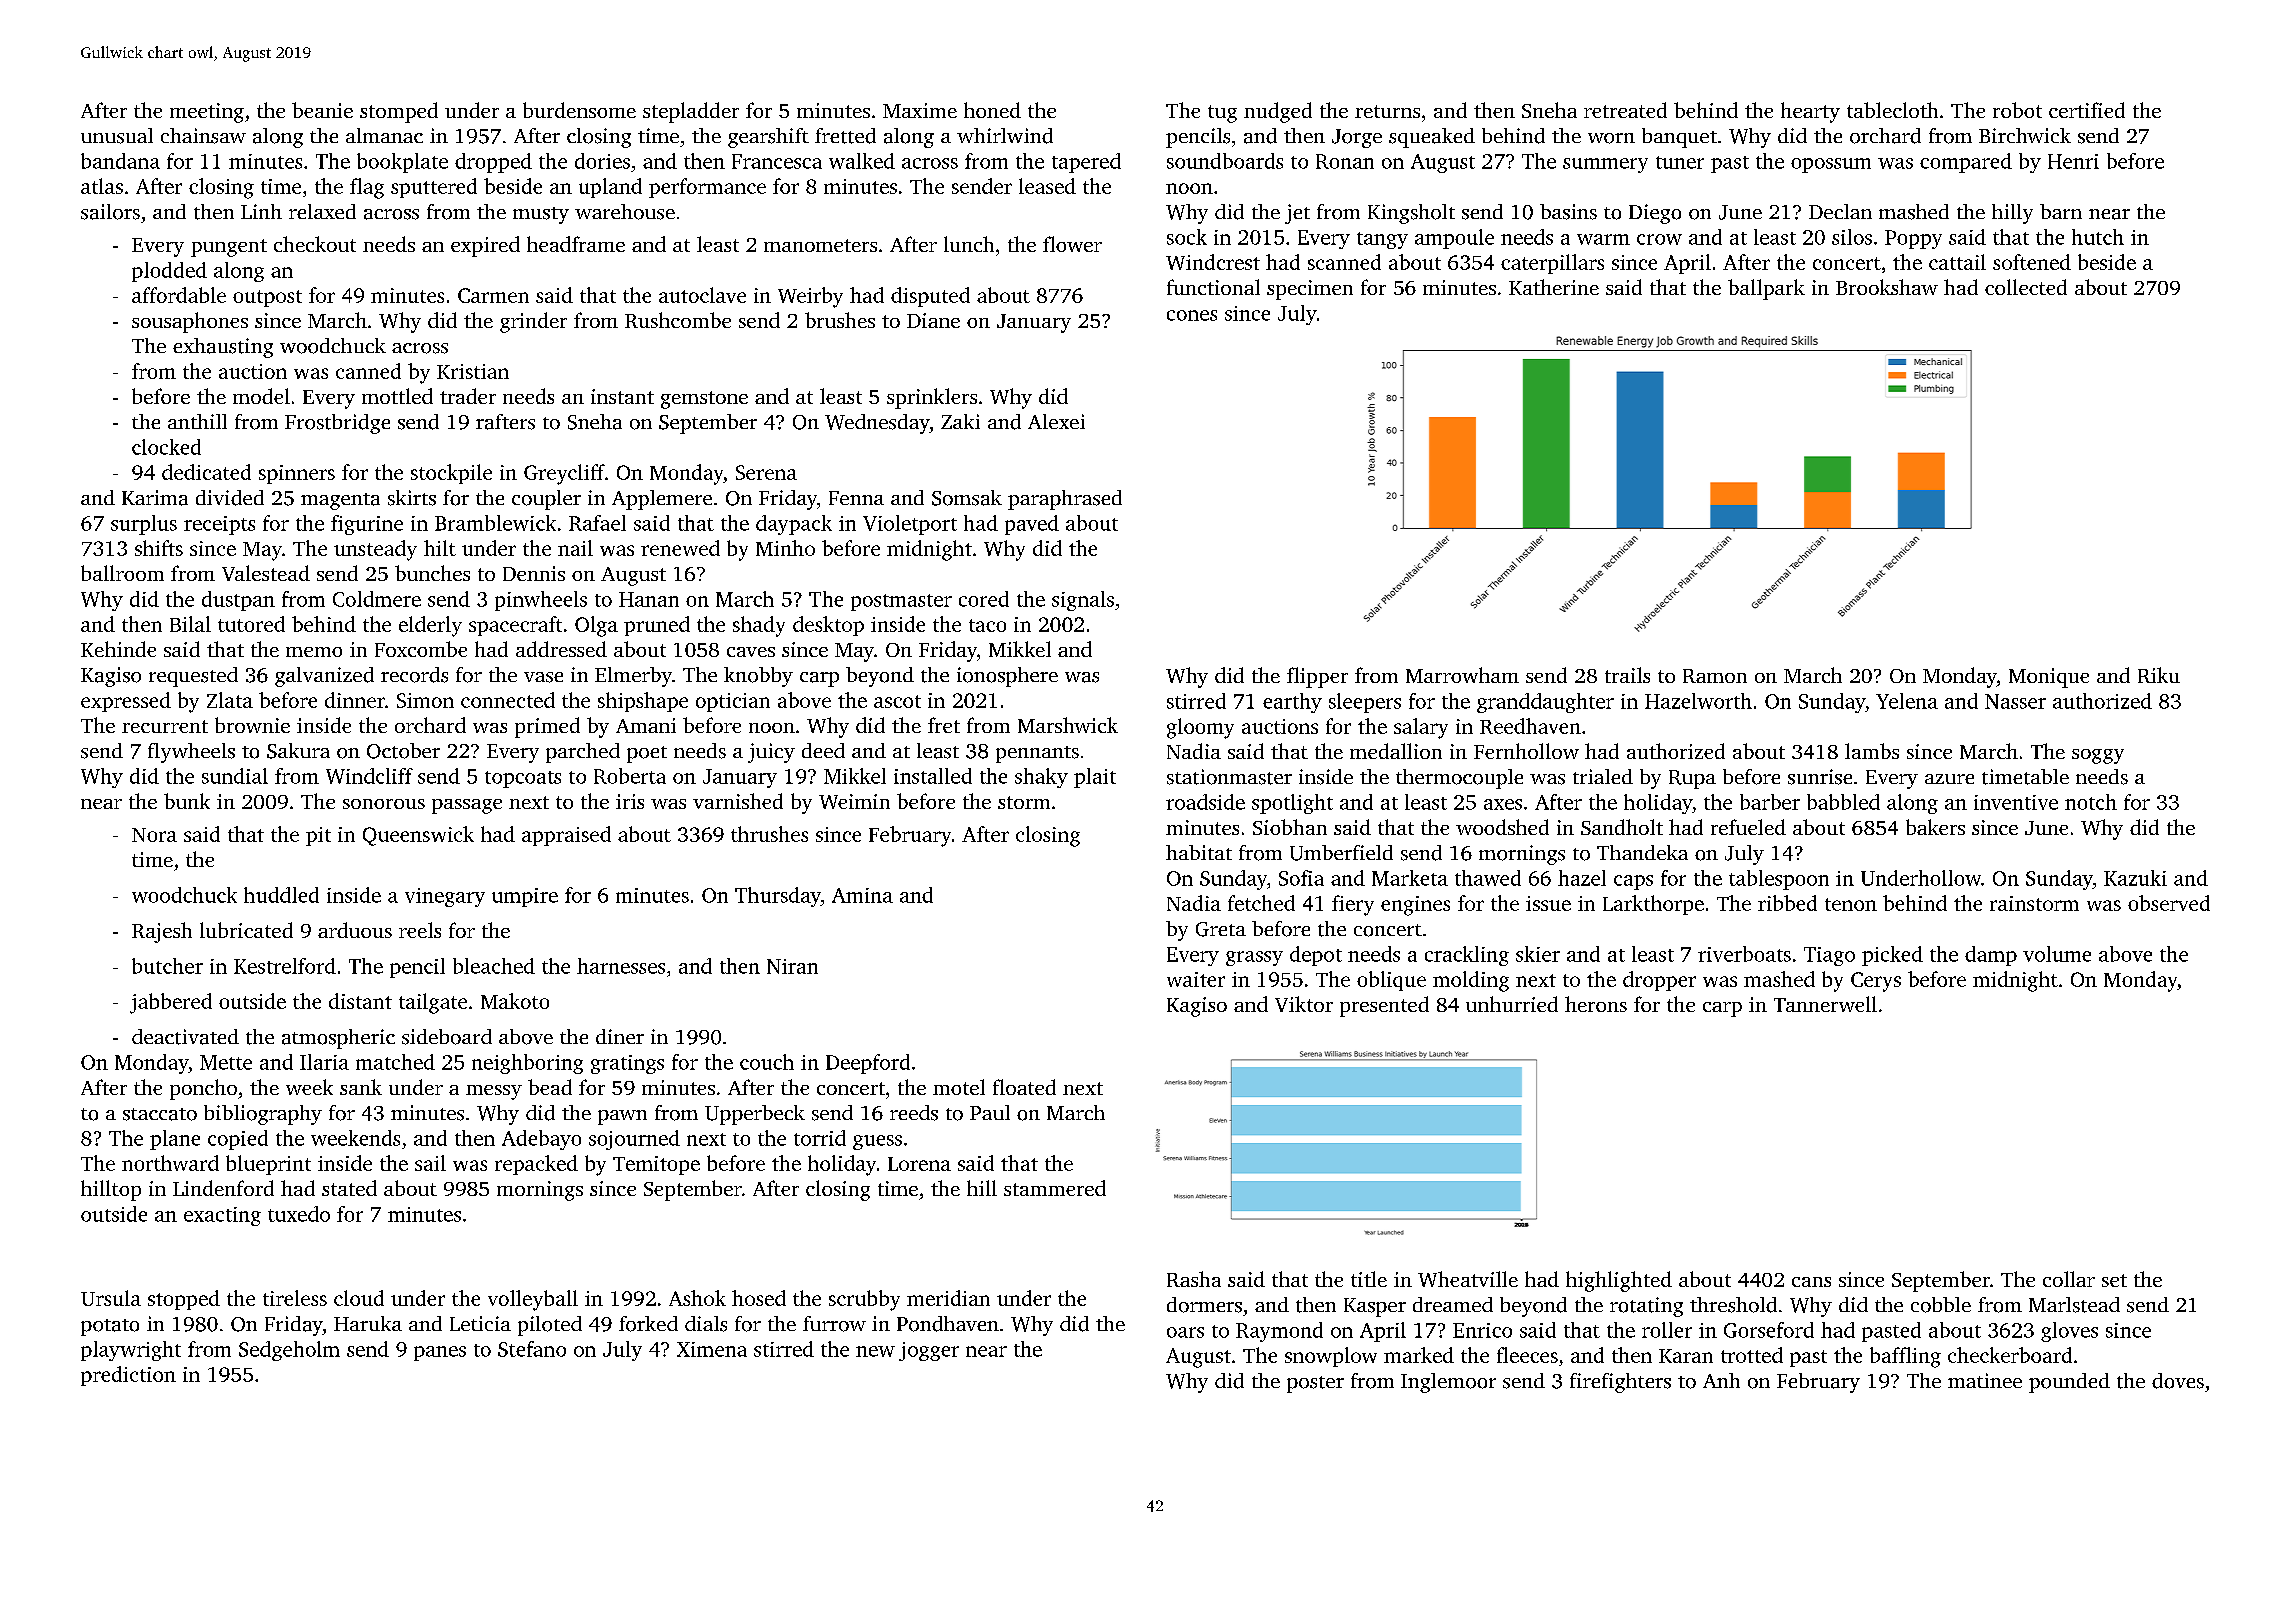 This document has width=2292, height=1620. What do you see at coordinates (1892, 110) in the document?
I see `tablecloth` at bounding box center [1892, 110].
